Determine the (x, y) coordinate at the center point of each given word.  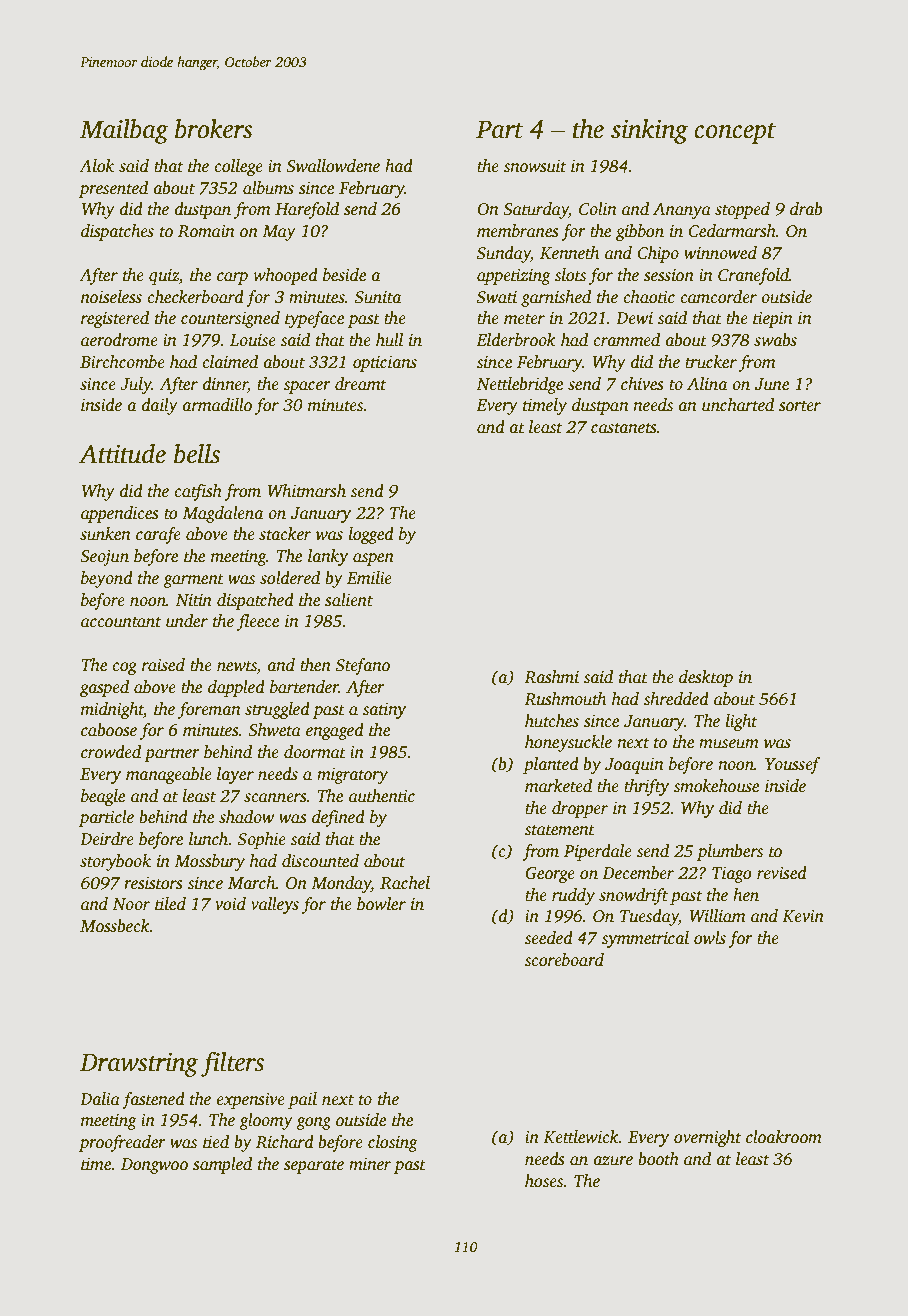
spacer (307, 387)
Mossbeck (115, 926)
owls (710, 938)
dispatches (117, 232)
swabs (775, 340)
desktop (706, 678)
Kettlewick (581, 1137)
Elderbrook (516, 340)
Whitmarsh (306, 491)
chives (642, 384)
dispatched (255, 601)
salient (349, 600)
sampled (222, 1165)
